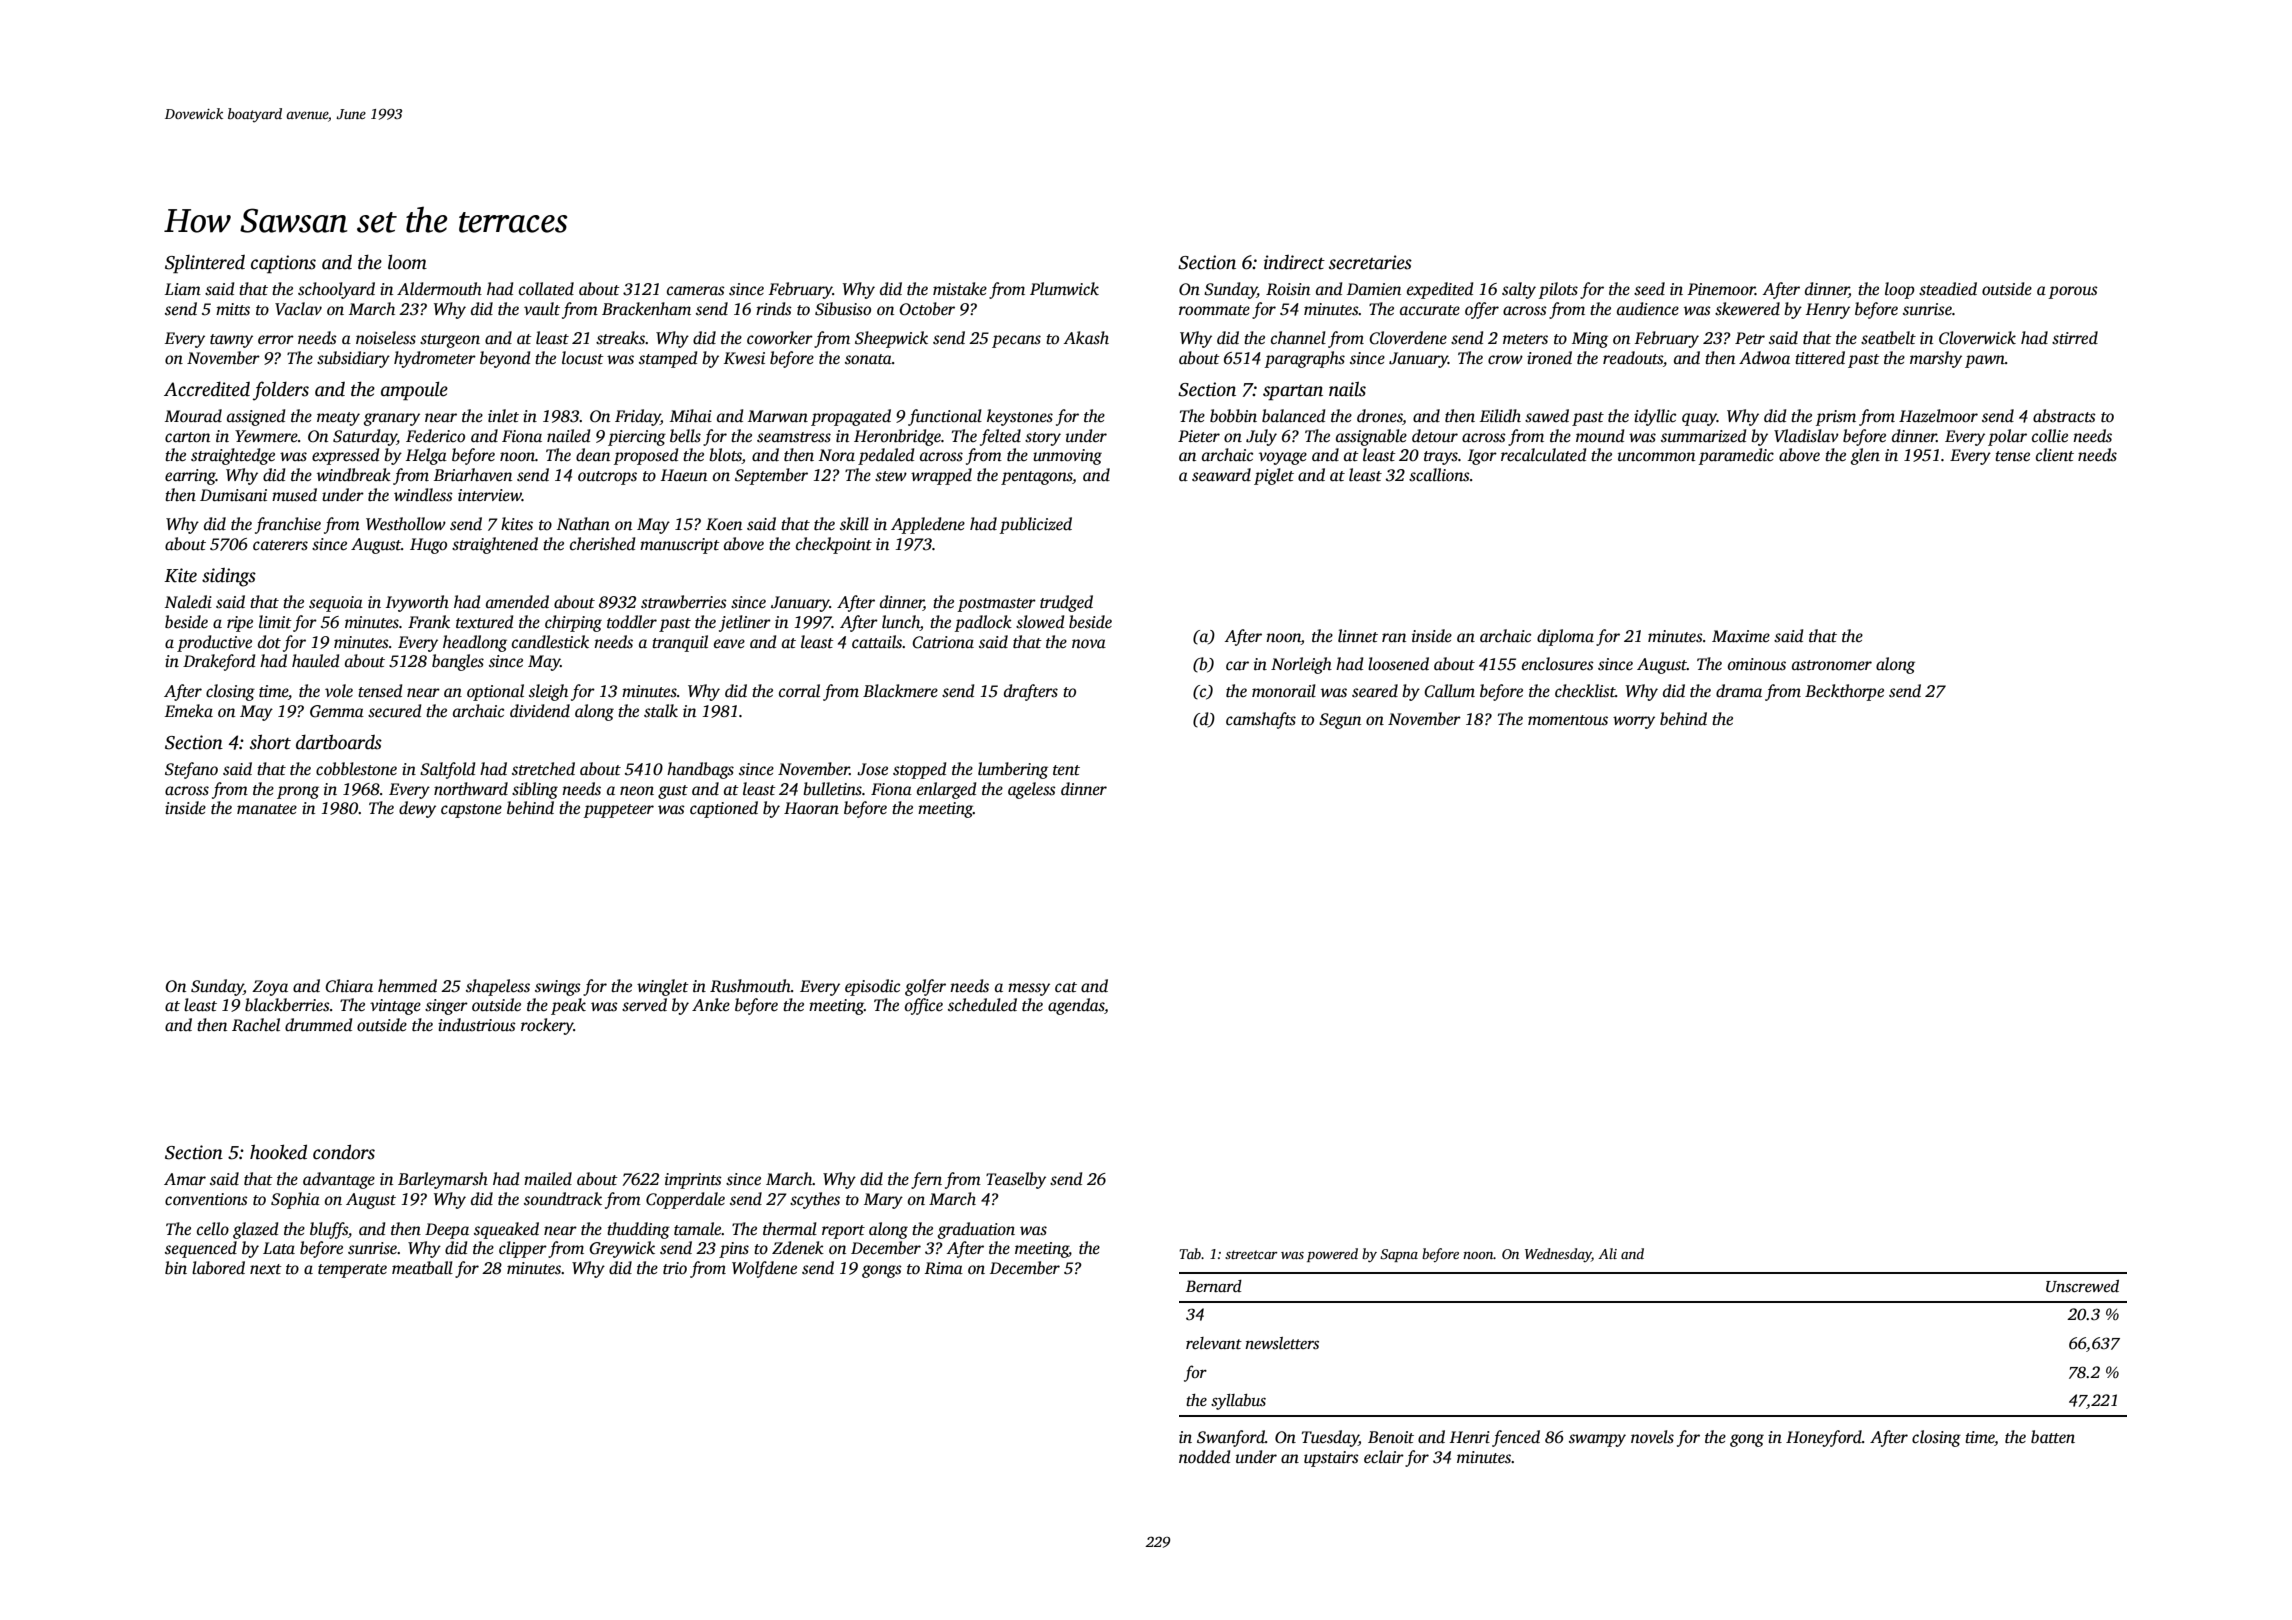  Describe the element at coordinates (1294, 262) in the screenshot. I see `indirect` at that location.
